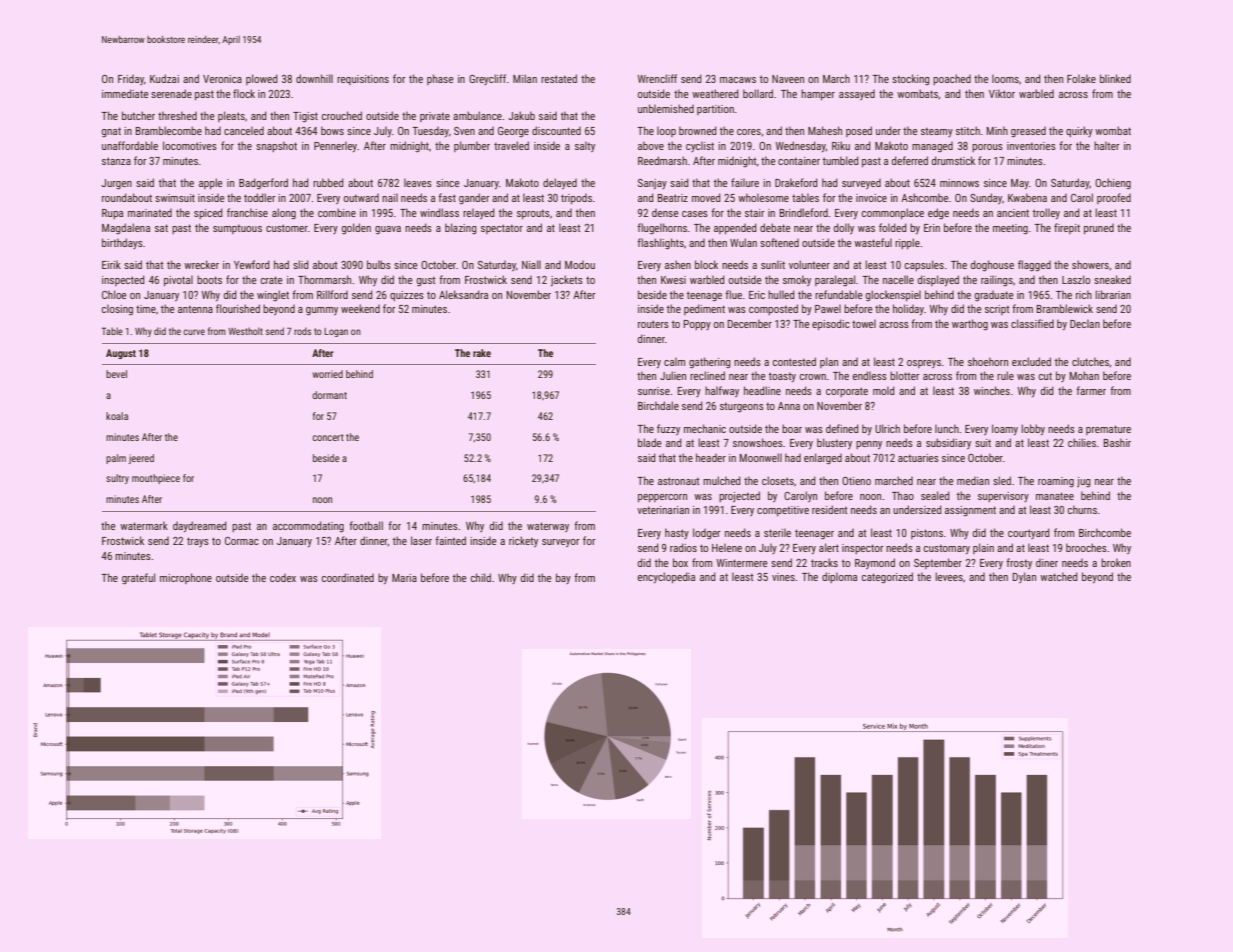 The image size is (1233, 952). I want to click on snowshoes, so click(758, 442).
